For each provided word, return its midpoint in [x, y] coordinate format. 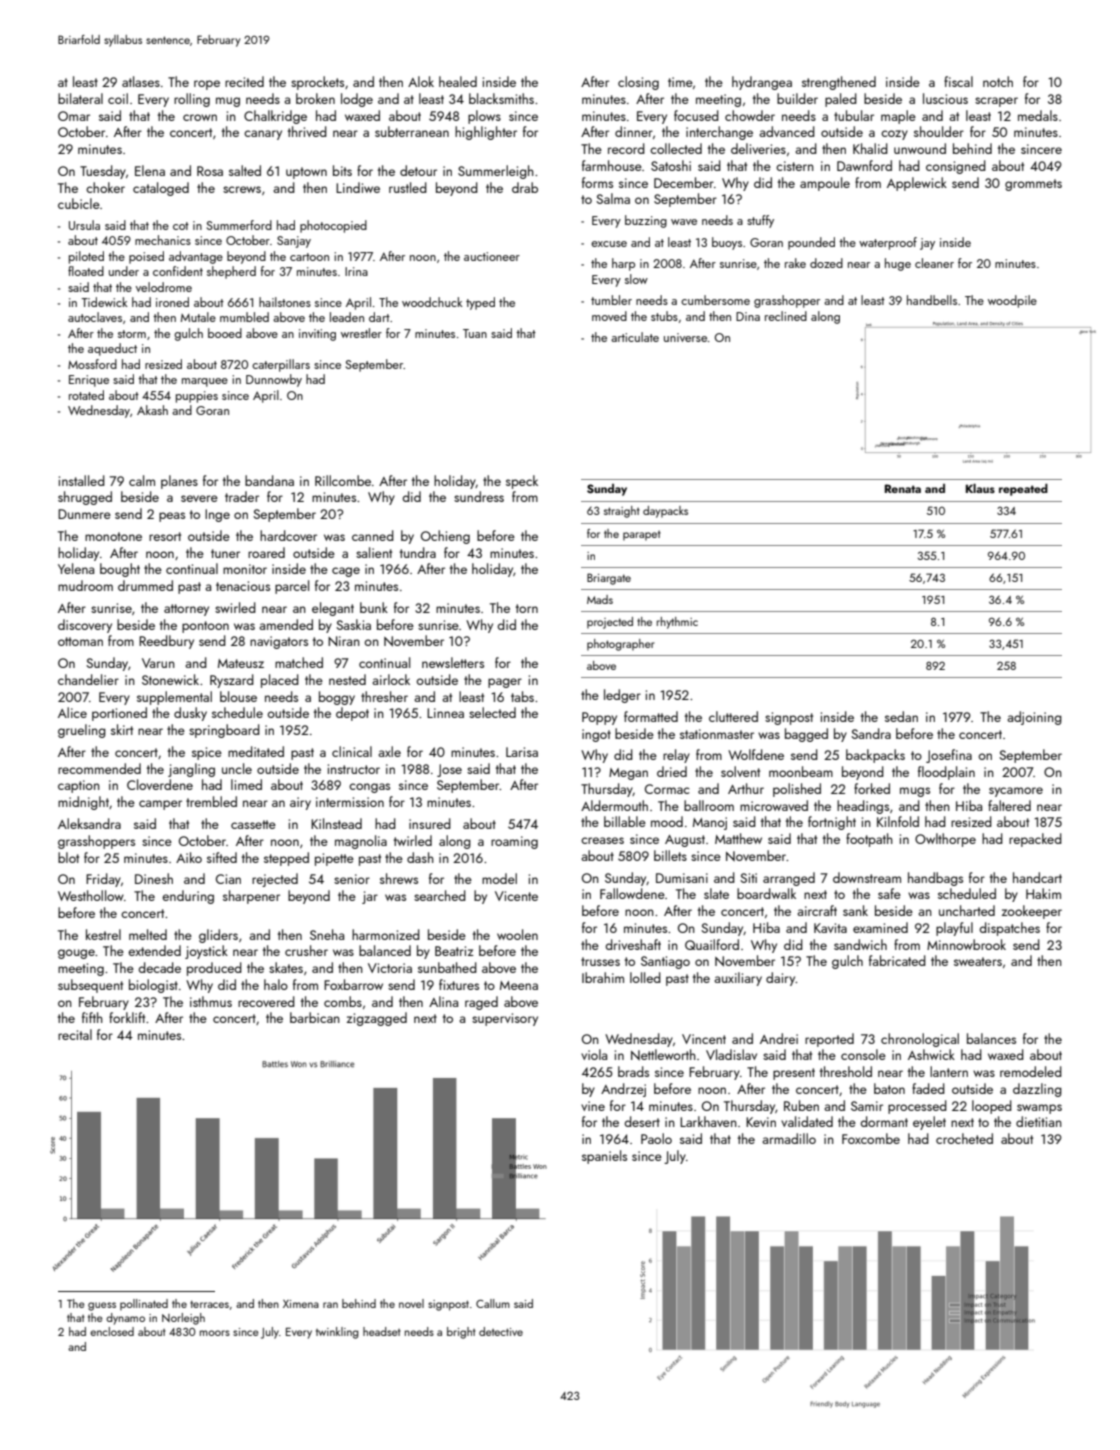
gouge [76, 954]
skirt [122, 729]
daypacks [665, 512]
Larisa [522, 752]
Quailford [712, 944]
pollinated [144, 1305]
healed [458, 81]
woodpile [1012, 301]
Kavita [830, 928]
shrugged [85, 498]
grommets [1033, 185]
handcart [1037, 877]
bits [342, 170]
